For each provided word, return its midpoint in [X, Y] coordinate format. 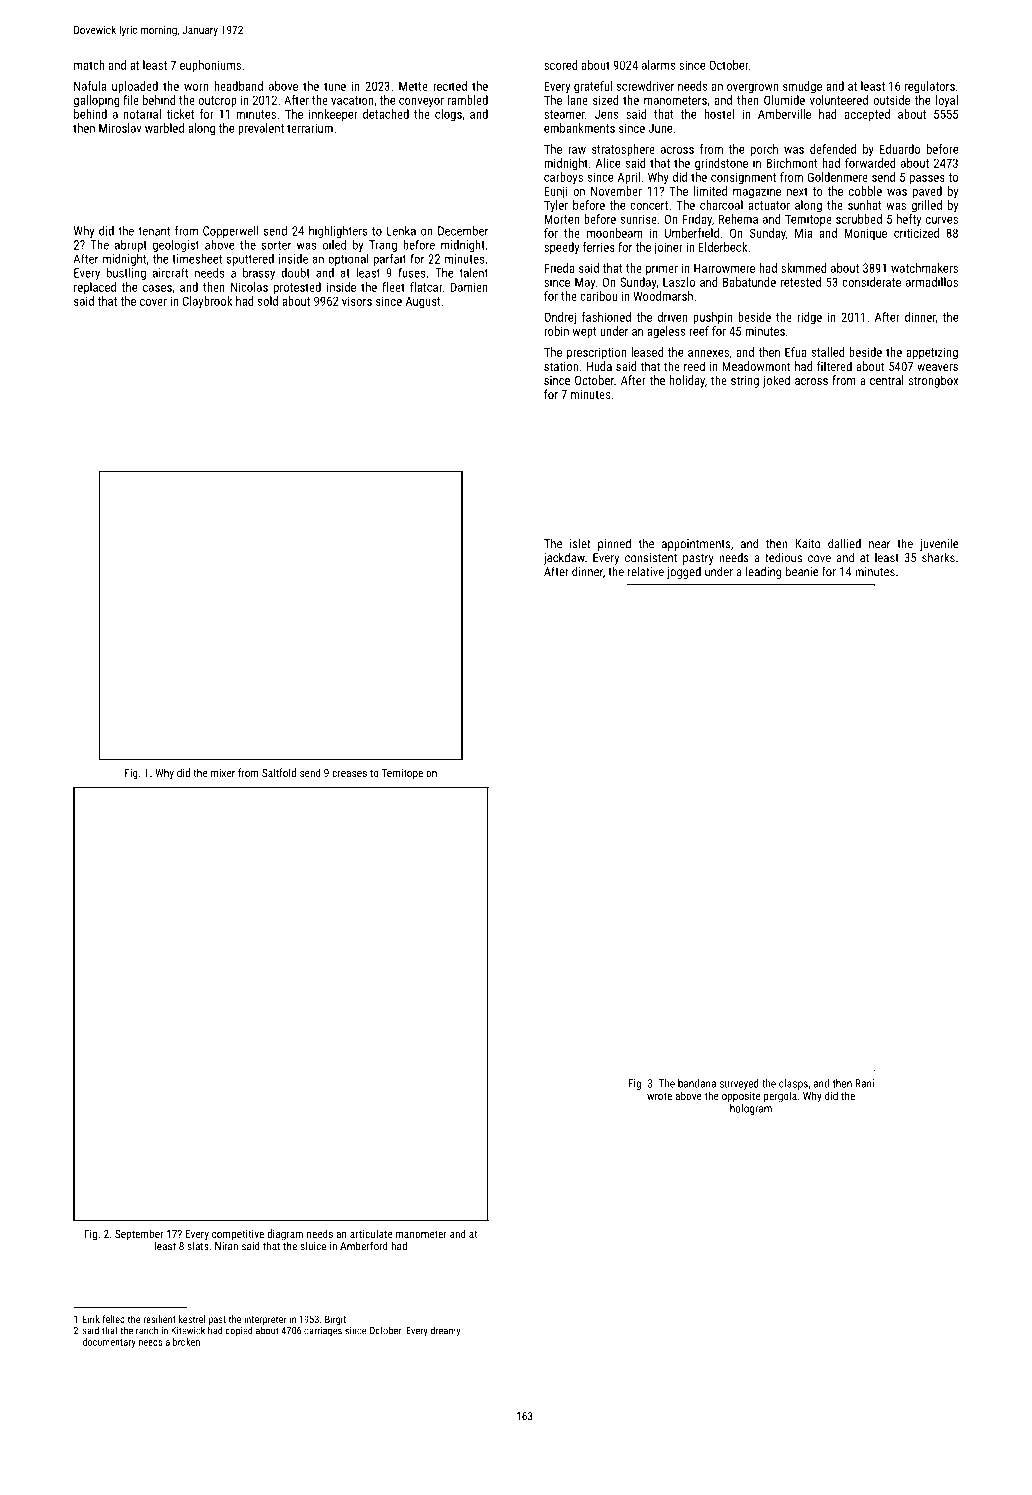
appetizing [932, 353]
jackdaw [564, 558]
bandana [697, 1083]
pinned [614, 544]
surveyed [739, 1084]
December [463, 231]
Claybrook [207, 302]
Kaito [808, 544]
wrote [659, 1096]
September [139, 1234]
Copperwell [231, 232]
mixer [223, 773]
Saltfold [279, 772]
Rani [864, 1083]
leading [764, 572]
